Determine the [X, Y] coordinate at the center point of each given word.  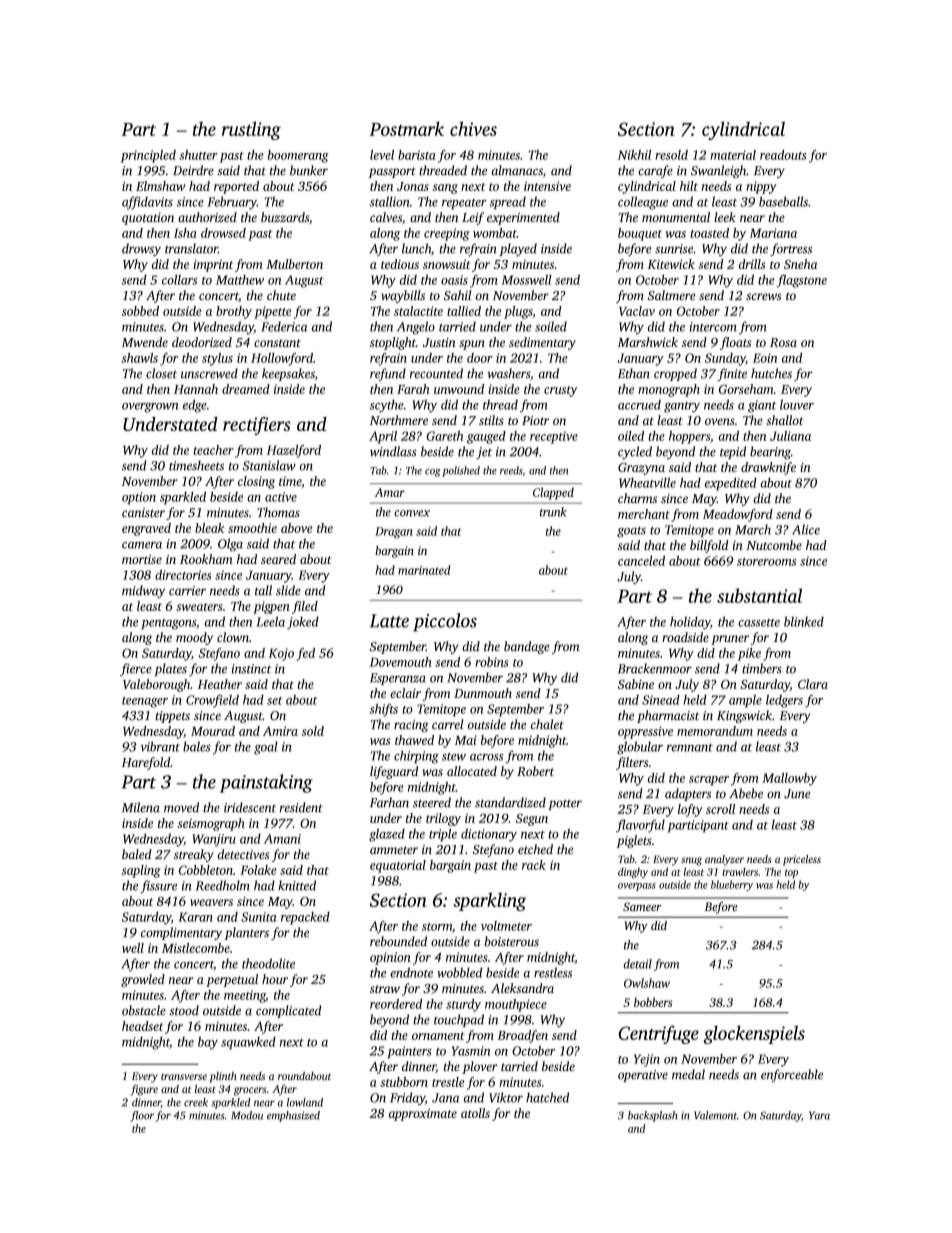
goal [266, 748]
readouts [783, 155]
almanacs [517, 170]
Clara [813, 684]
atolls [475, 1113]
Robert [535, 771]
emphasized [293, 1116]
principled [148, 156]
